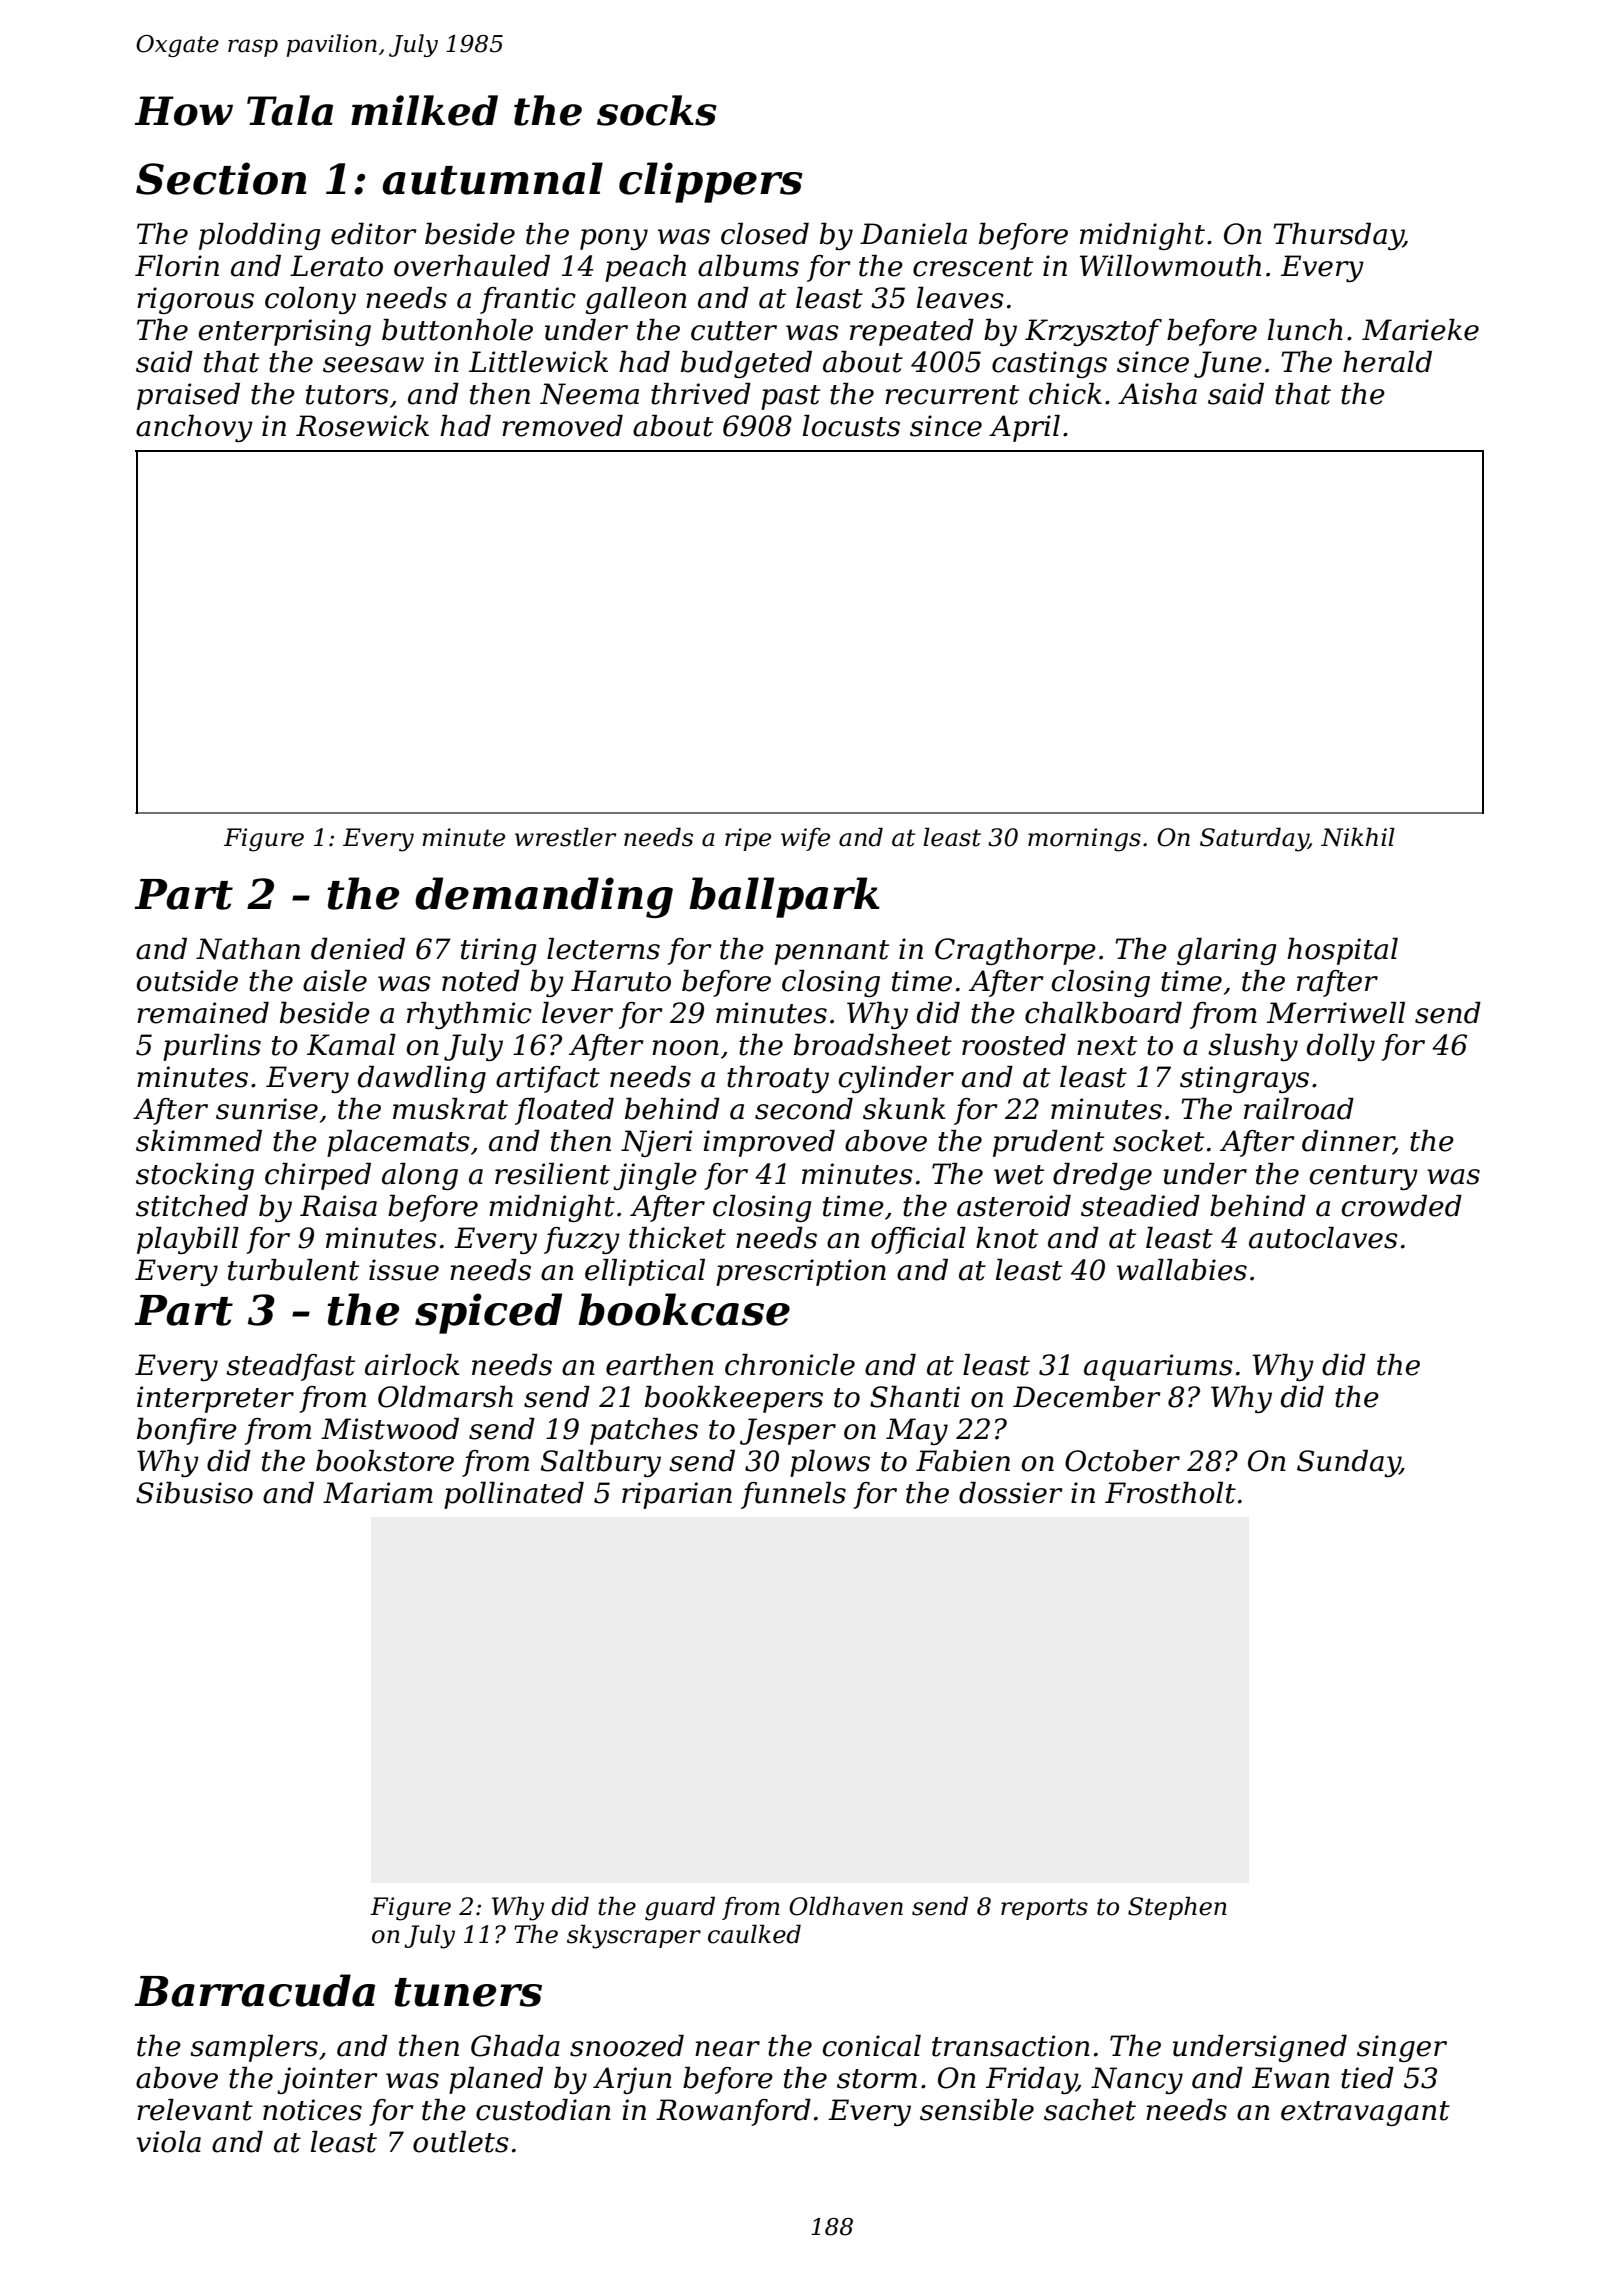 The height and width of the screenshot is (2292, 1620). What do you see at coordinates (203, 1013) in the screenshot?
I see `remained` at bounding box center [203, 1013].
